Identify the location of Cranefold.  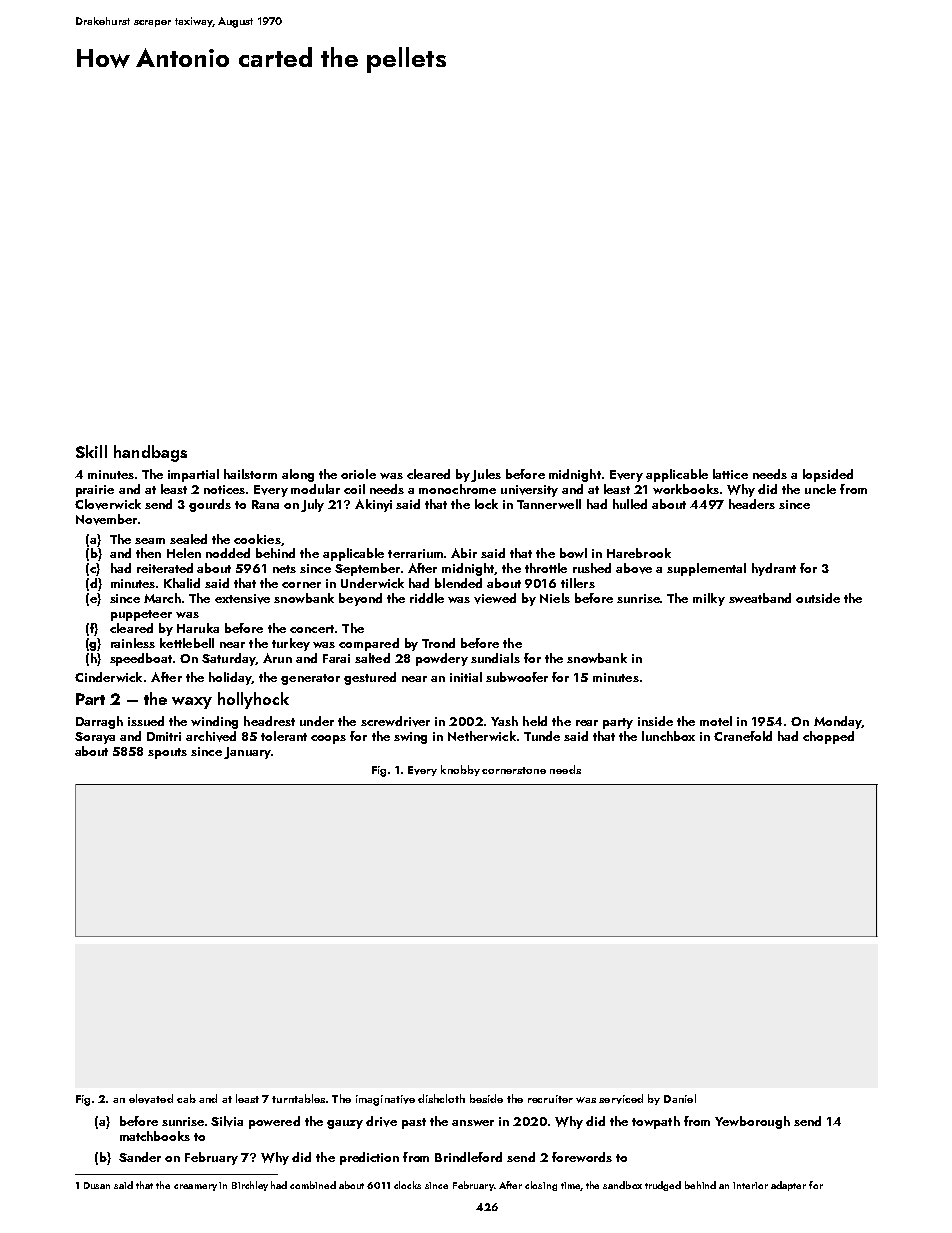
(743, 736).
